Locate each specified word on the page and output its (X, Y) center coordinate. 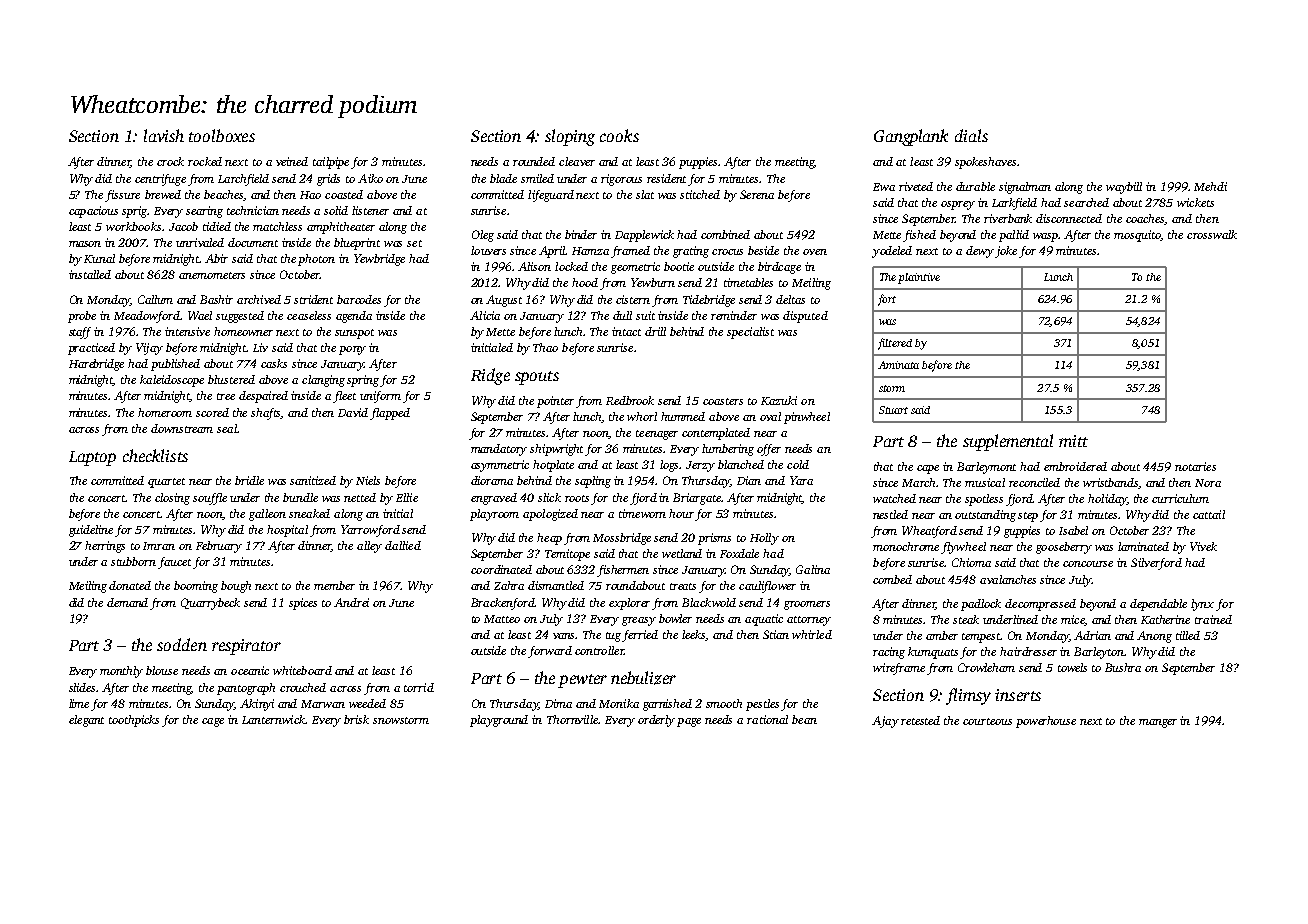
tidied (217, 226)
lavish (164, 135)
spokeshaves (985, 163)
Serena (757, 194)
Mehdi (1210, 186)
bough (236, 587)
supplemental (1008, 442)
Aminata (898, 365)
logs (670, 466)
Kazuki (779, 400)
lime (79, 703)
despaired (263, 397)
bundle (300, 497)
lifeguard (551, 196)
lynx (1202, 605)
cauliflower (767, 587)
